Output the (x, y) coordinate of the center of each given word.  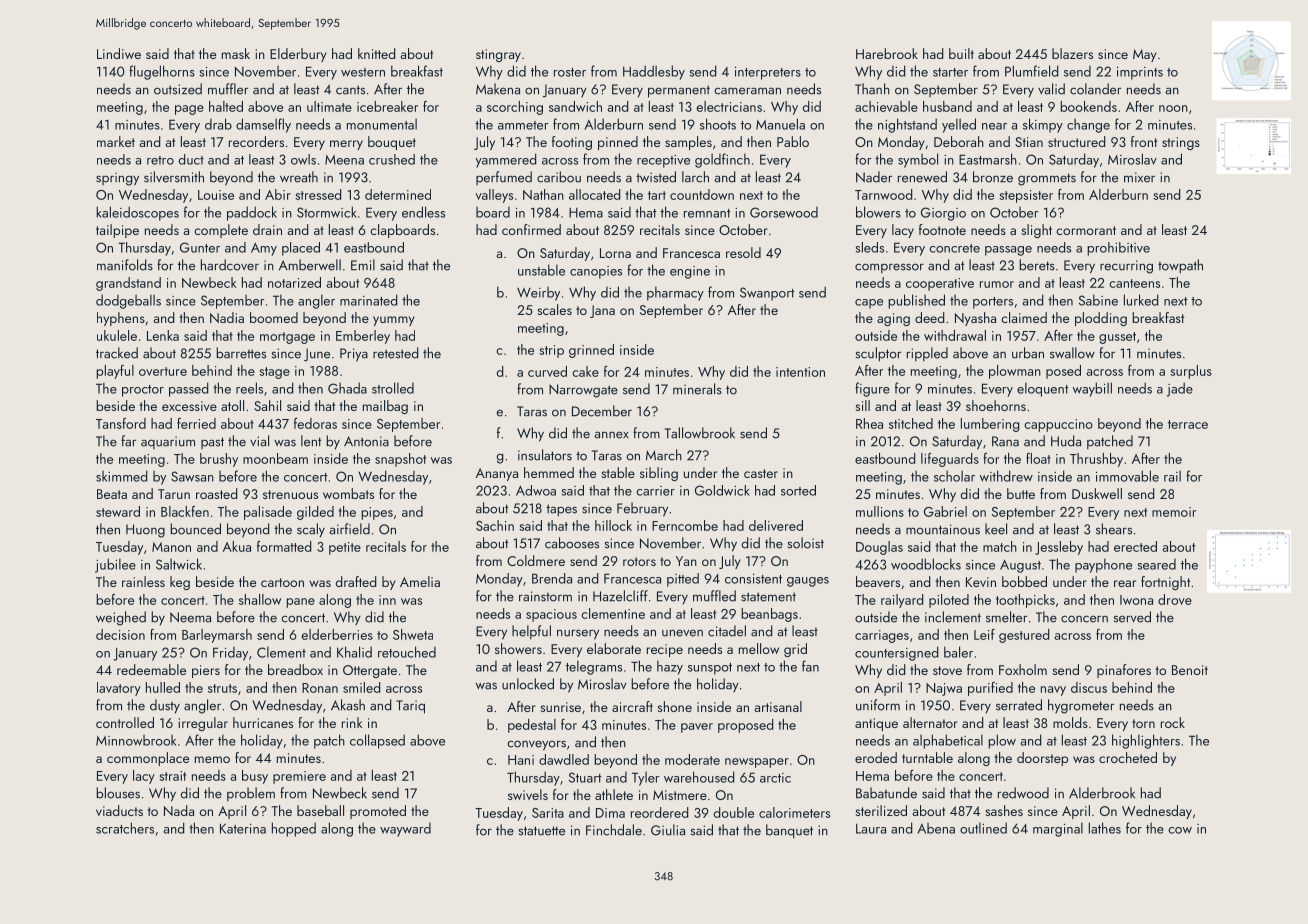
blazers (1072, 53)
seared (1156, 564)
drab (218, 124)
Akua (237, 546)
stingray (498, 55)
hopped (294, 829)
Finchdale (614, 830)
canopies (596, 272)
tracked (117, 353)
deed (930, 317)
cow (1180, 830)
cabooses (572, 543)
